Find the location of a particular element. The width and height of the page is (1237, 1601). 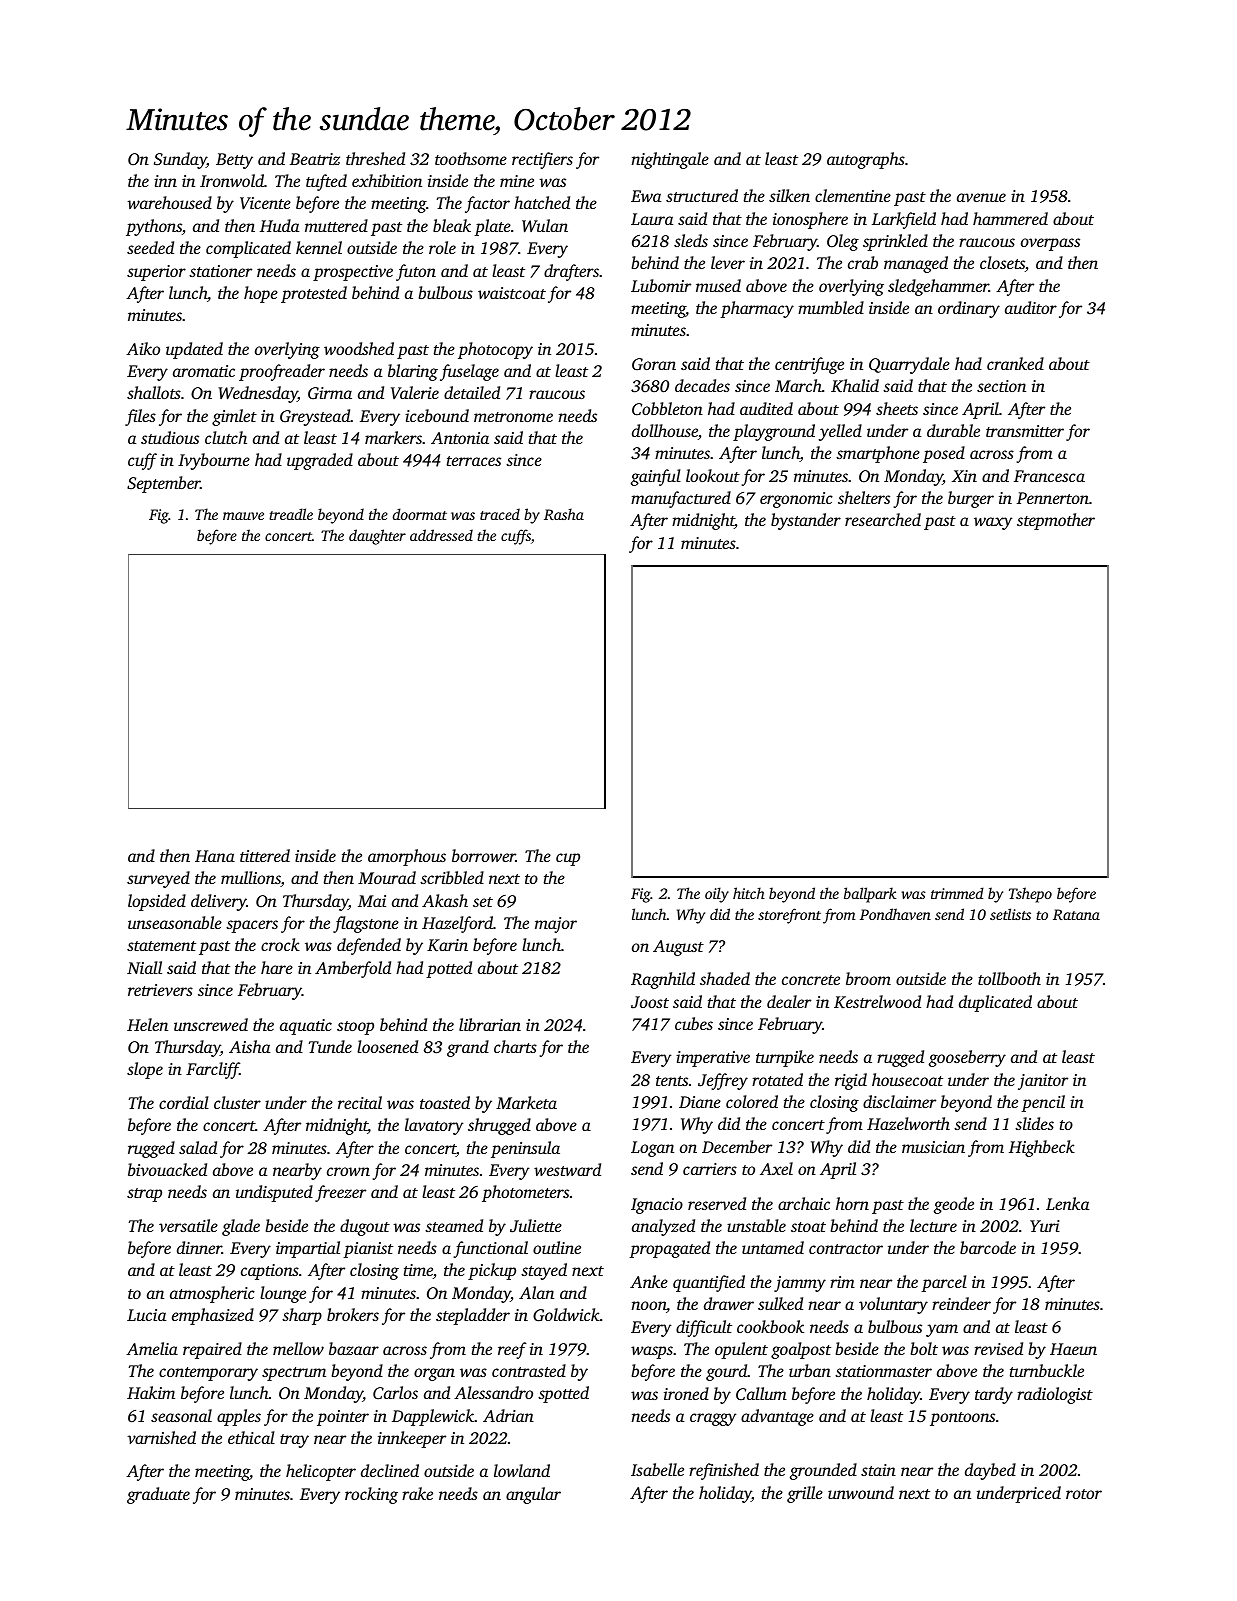

wasps is located at coordinates (652, 1352).
